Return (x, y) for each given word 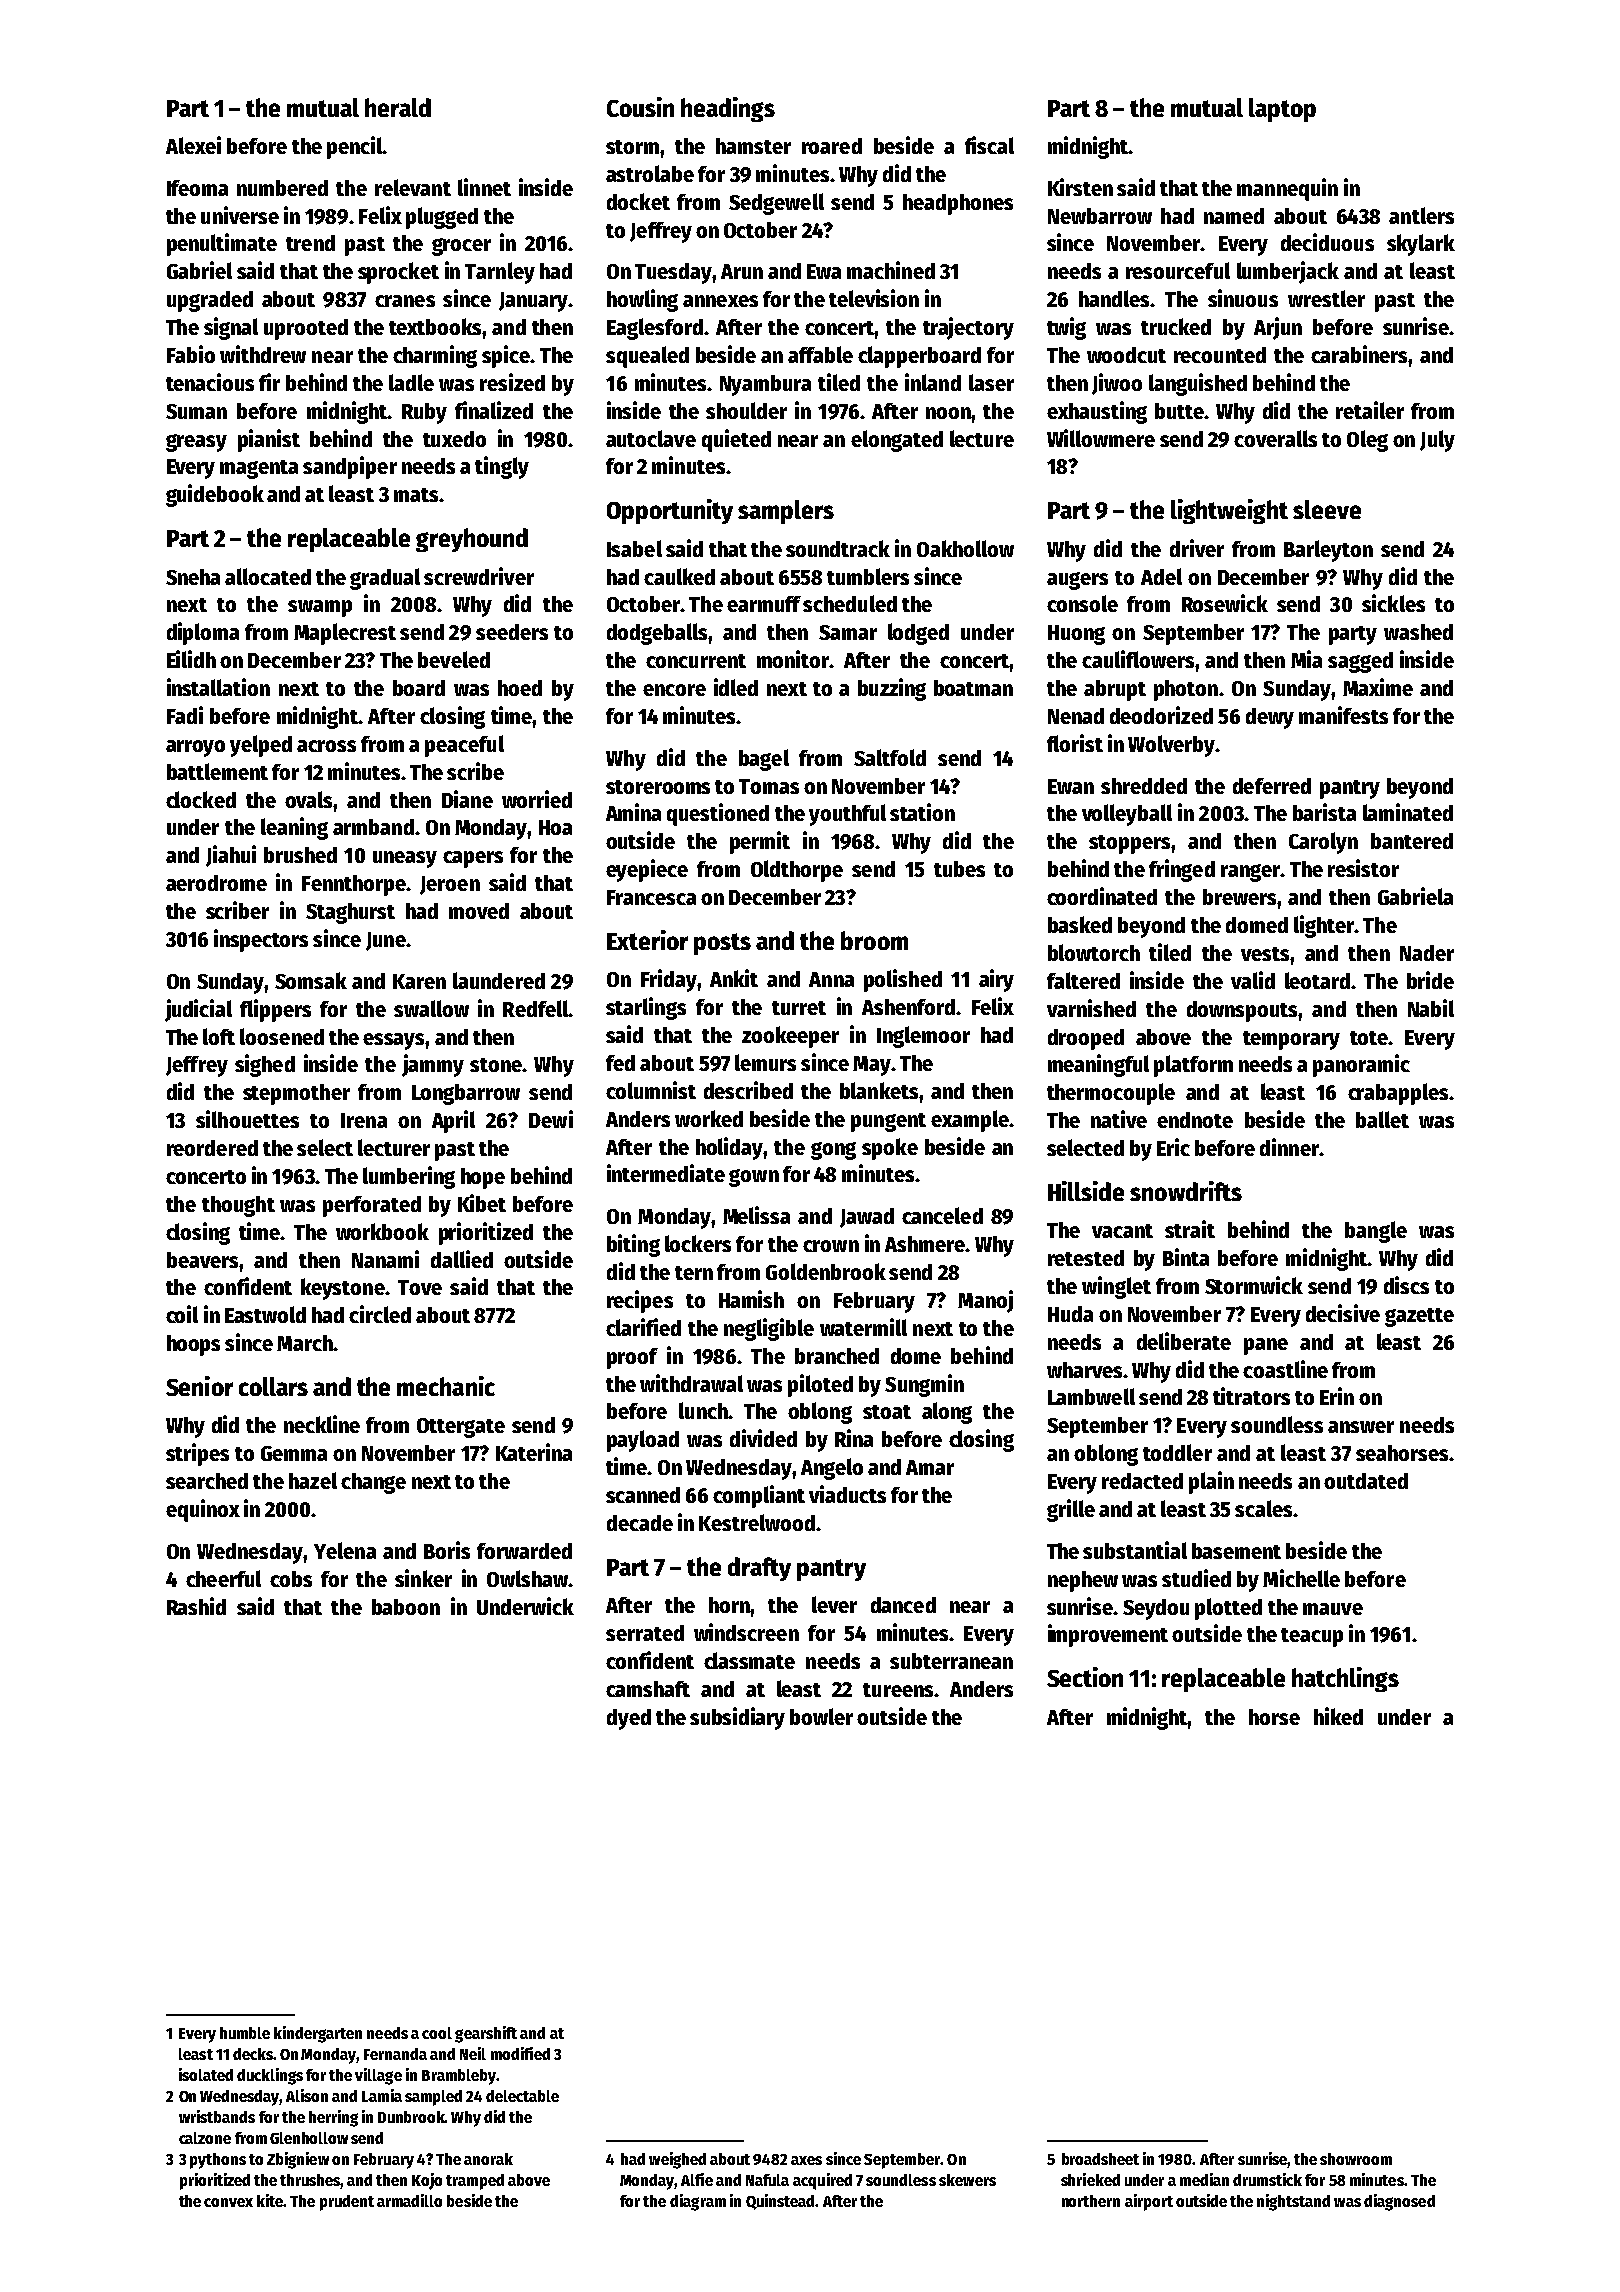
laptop (1282, 110)
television (874, 298)
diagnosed (1399, 2202)
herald (398, 107)
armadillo (409, 2200)
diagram (698, 2202)
